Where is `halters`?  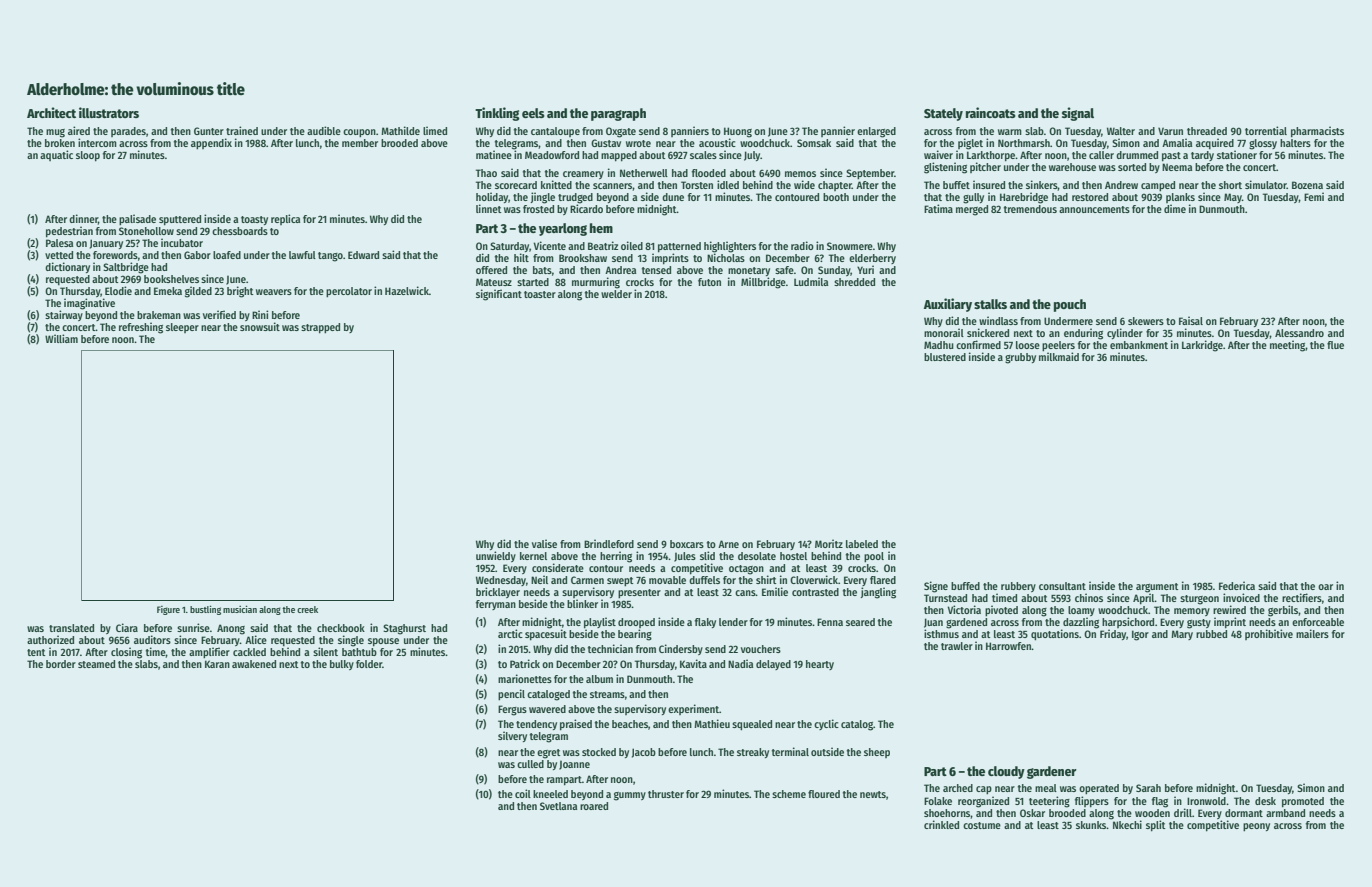 halters is located at coordinates (1295, 143).
